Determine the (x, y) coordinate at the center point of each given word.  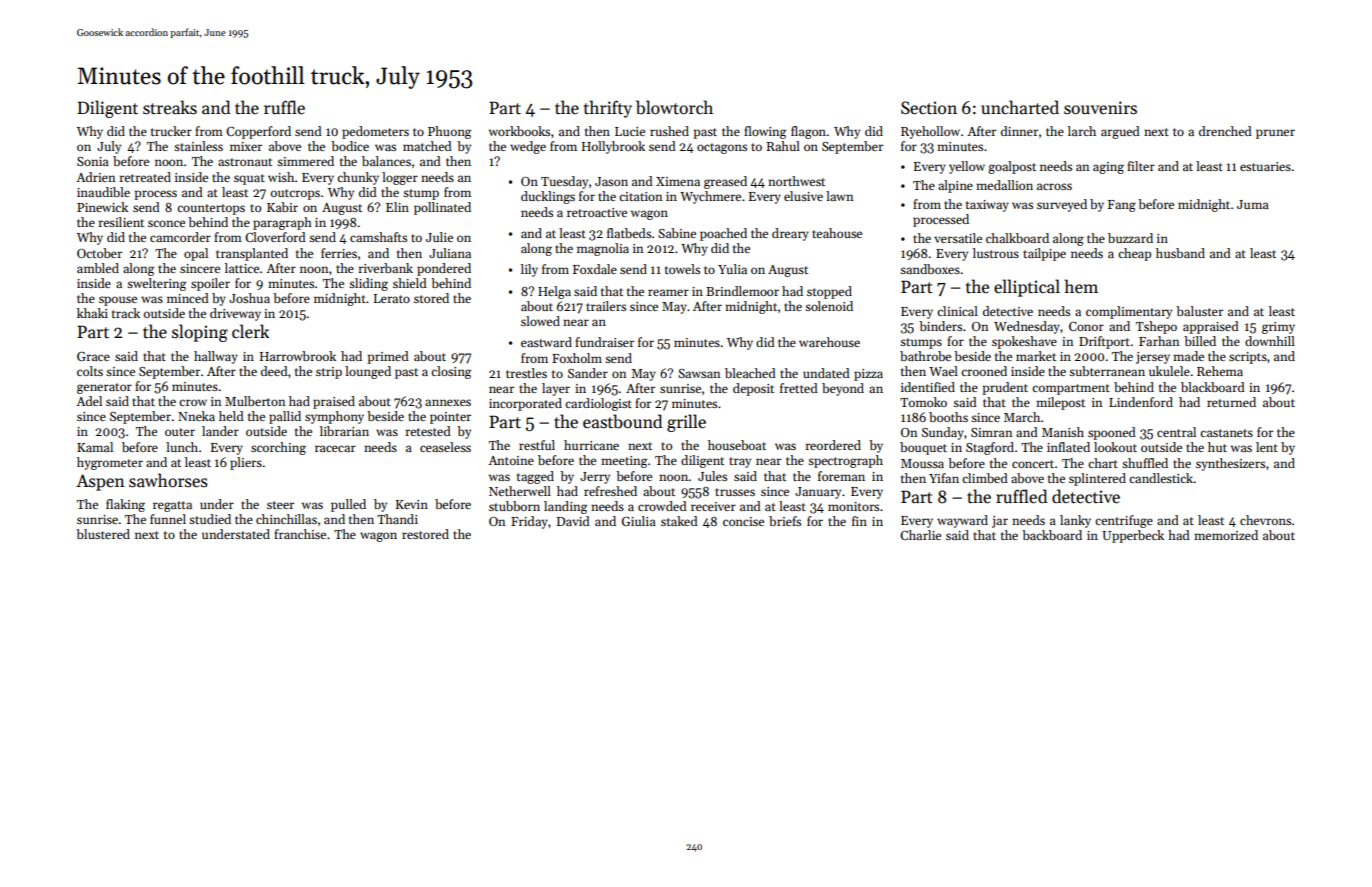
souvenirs (1100, 108)
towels (682, 269)
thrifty (608, 109)
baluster (1199, 311)
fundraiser (604, 342)
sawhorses (168, 480)
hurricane (591, 445)
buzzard (1130, 238)
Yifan (944, 478)
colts (90, 371)
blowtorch (674, 107)
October (99, 253)
